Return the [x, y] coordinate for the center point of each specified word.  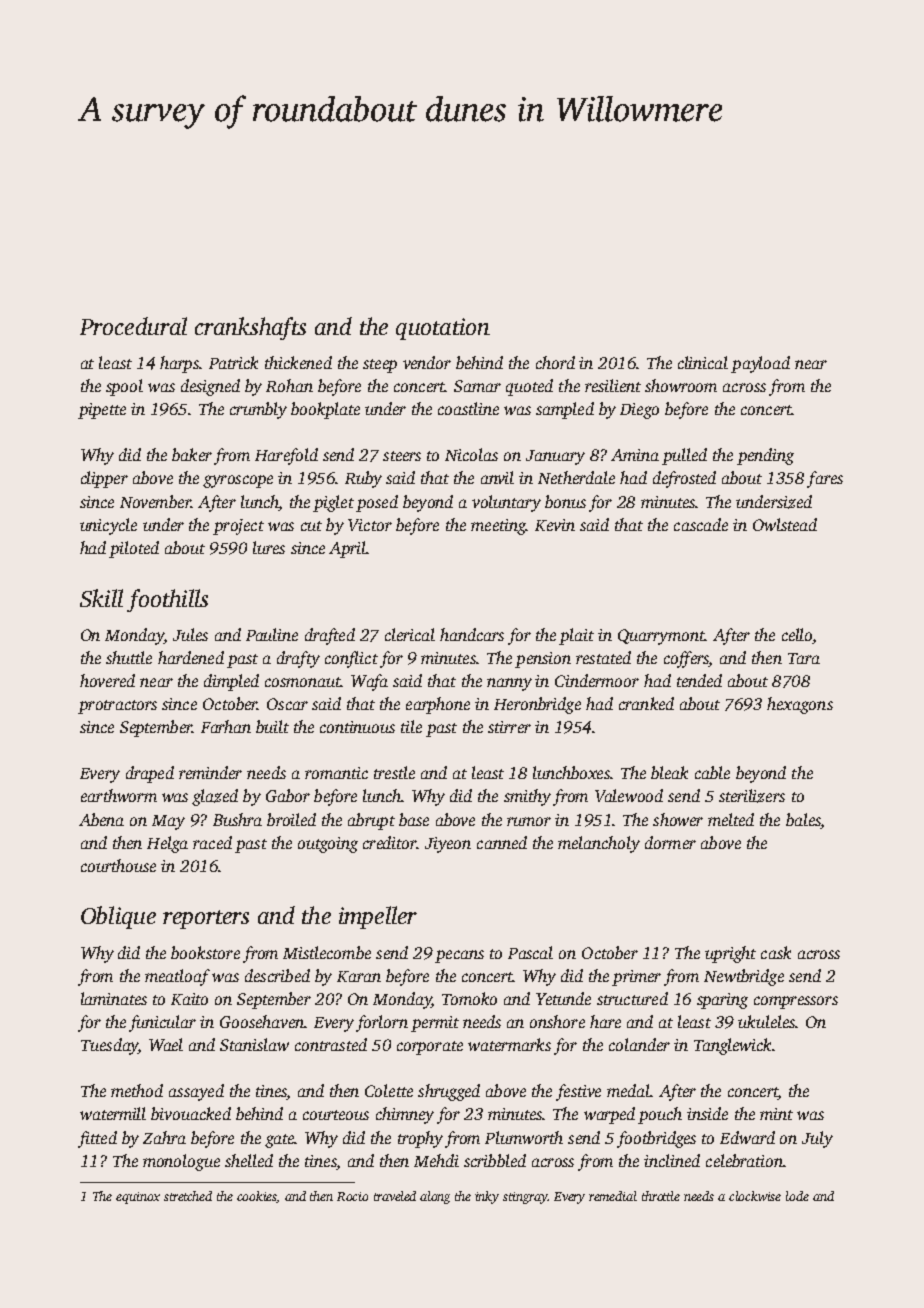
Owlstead [785, 524]
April [347, 549]
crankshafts [250, 328]
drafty [298, 659]
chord [555, 362]
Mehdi [436, 1160]
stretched [188, 1196]
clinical [703, 362]
